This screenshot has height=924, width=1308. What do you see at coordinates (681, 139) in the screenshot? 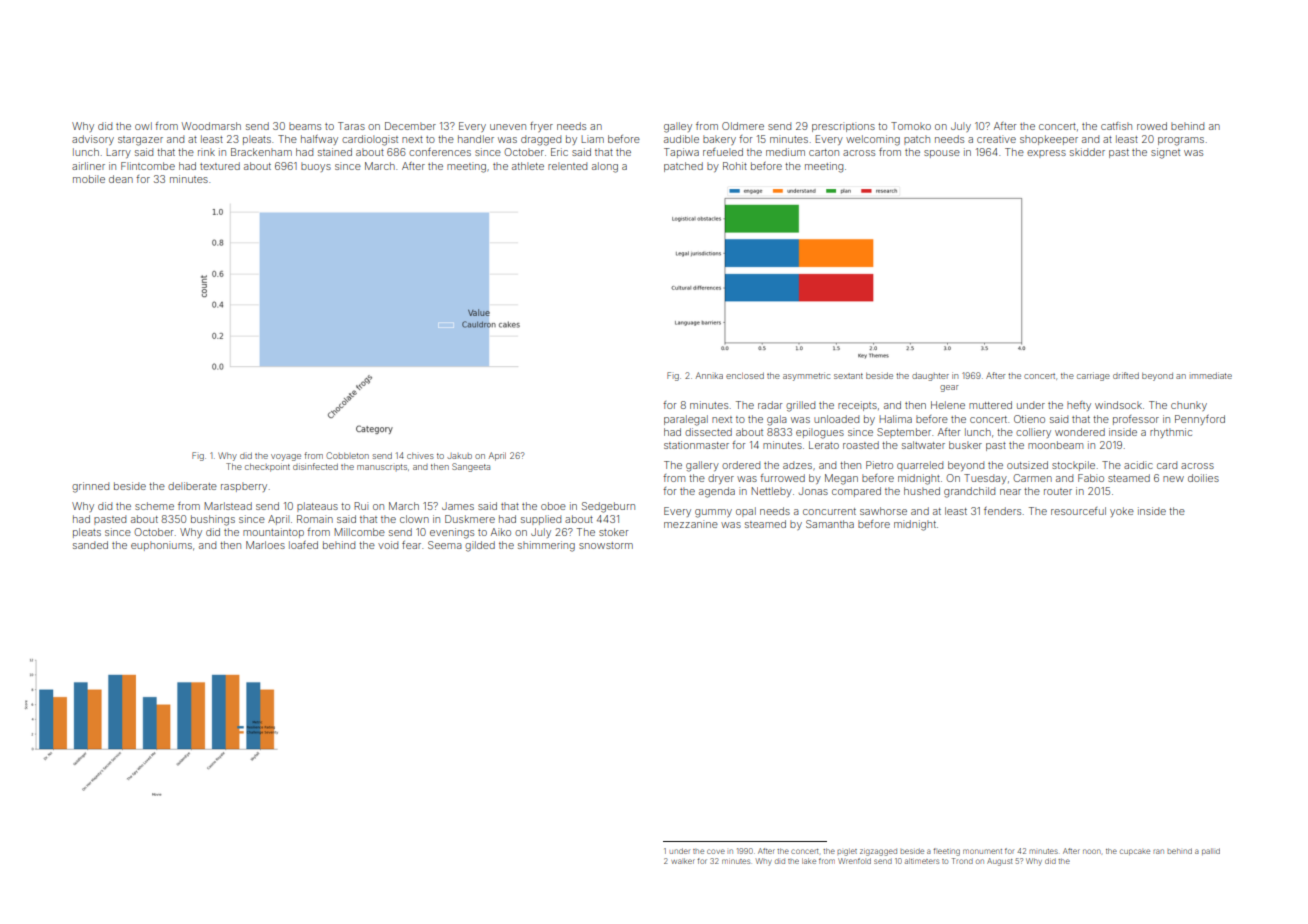
I see `audible` at bounding box center [681, 139].
